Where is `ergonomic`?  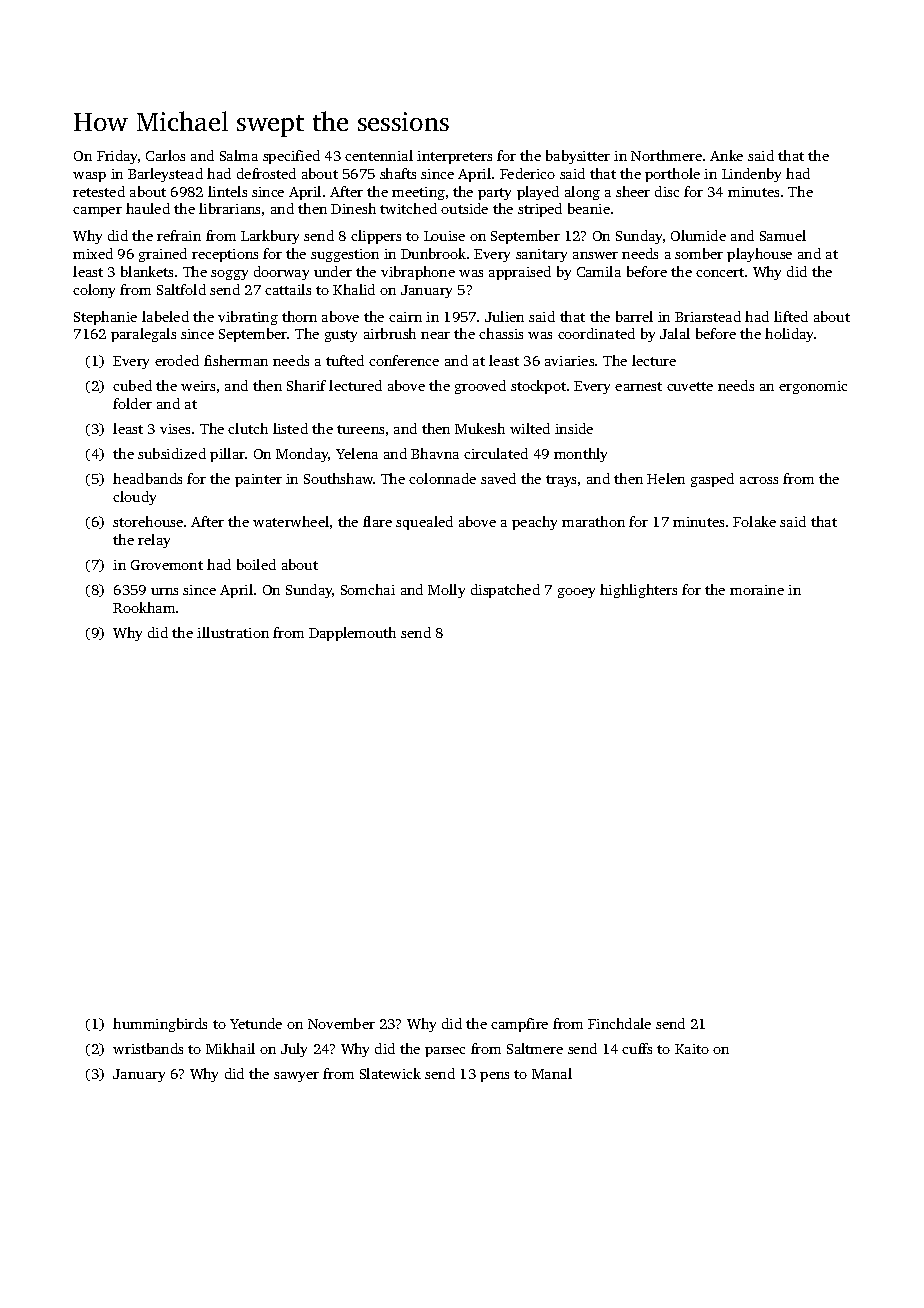 ergonomic is located at coordinates (813, 387).
